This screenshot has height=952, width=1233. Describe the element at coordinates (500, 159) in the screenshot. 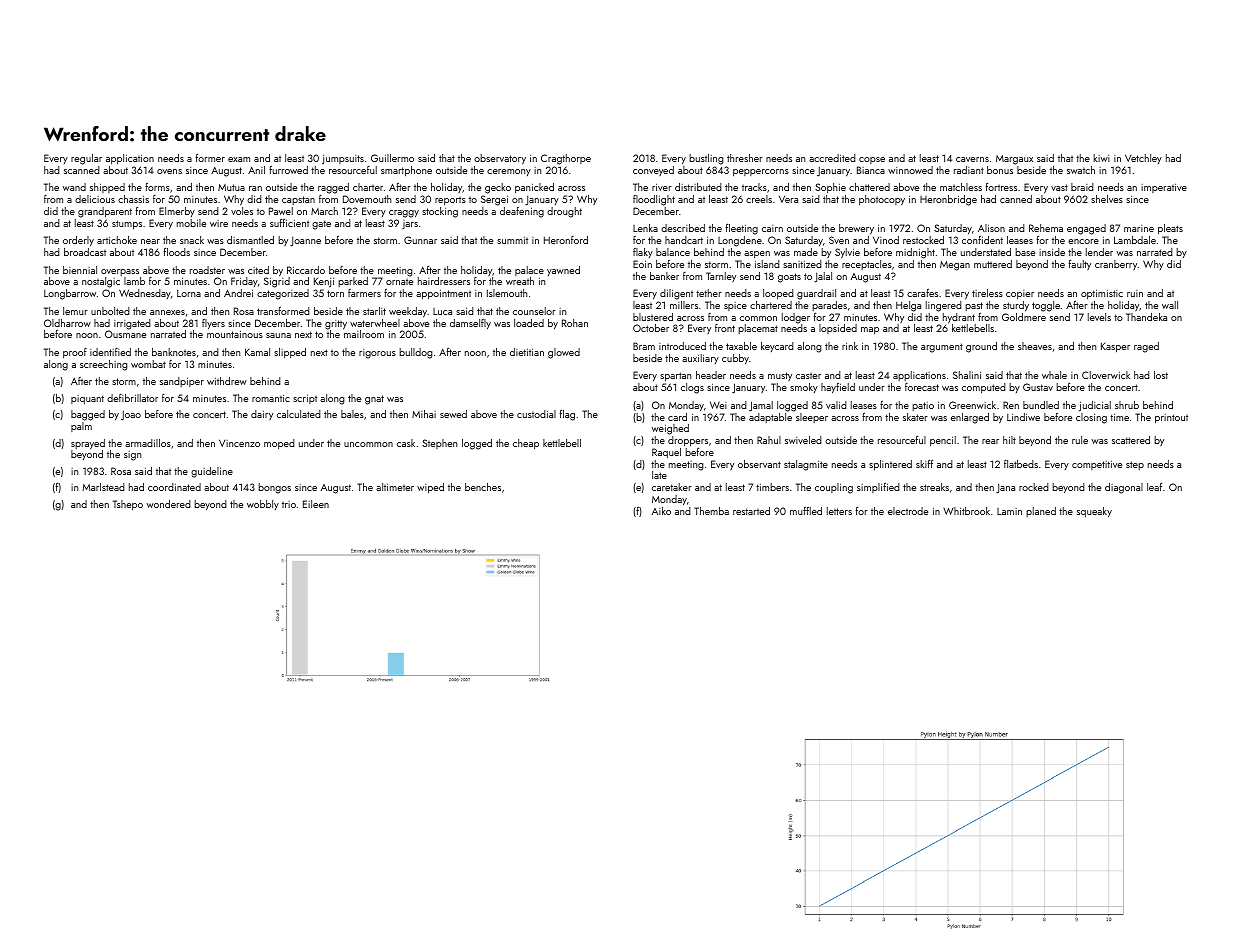

I see `observatory` at that location.
